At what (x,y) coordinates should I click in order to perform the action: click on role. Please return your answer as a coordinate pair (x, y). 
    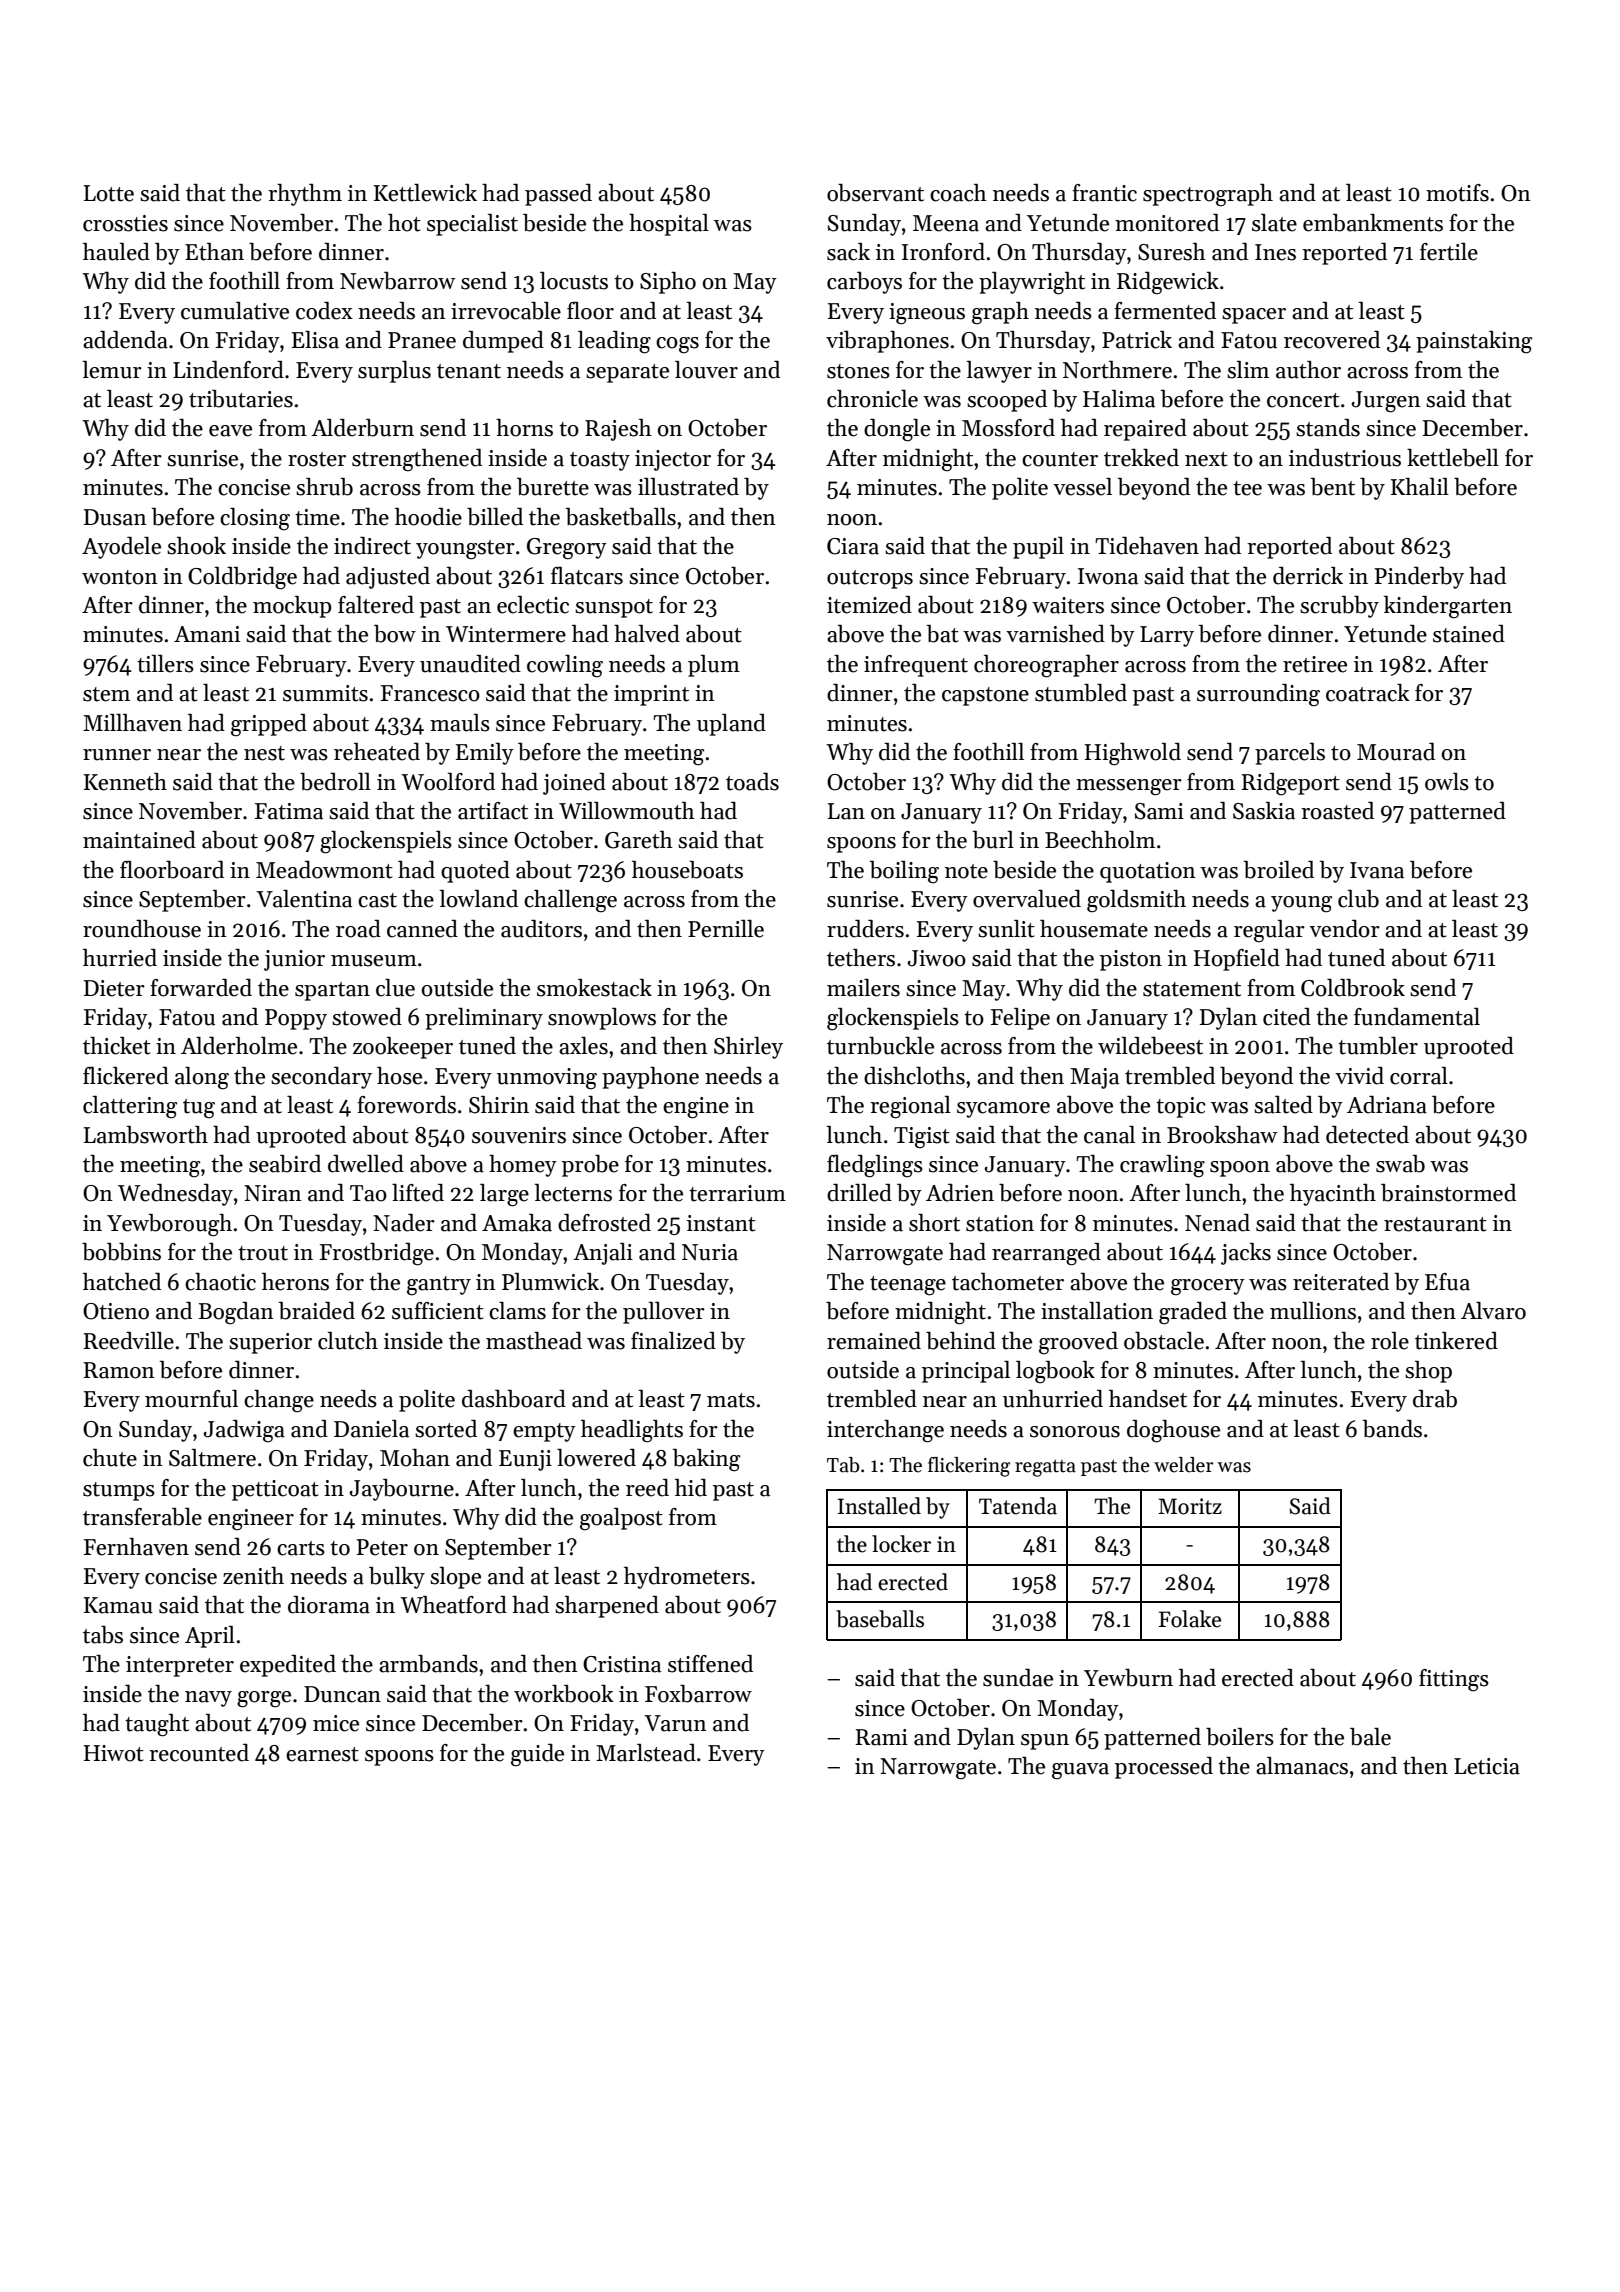
    Looking at the image, I should click on (1390, 1341).
